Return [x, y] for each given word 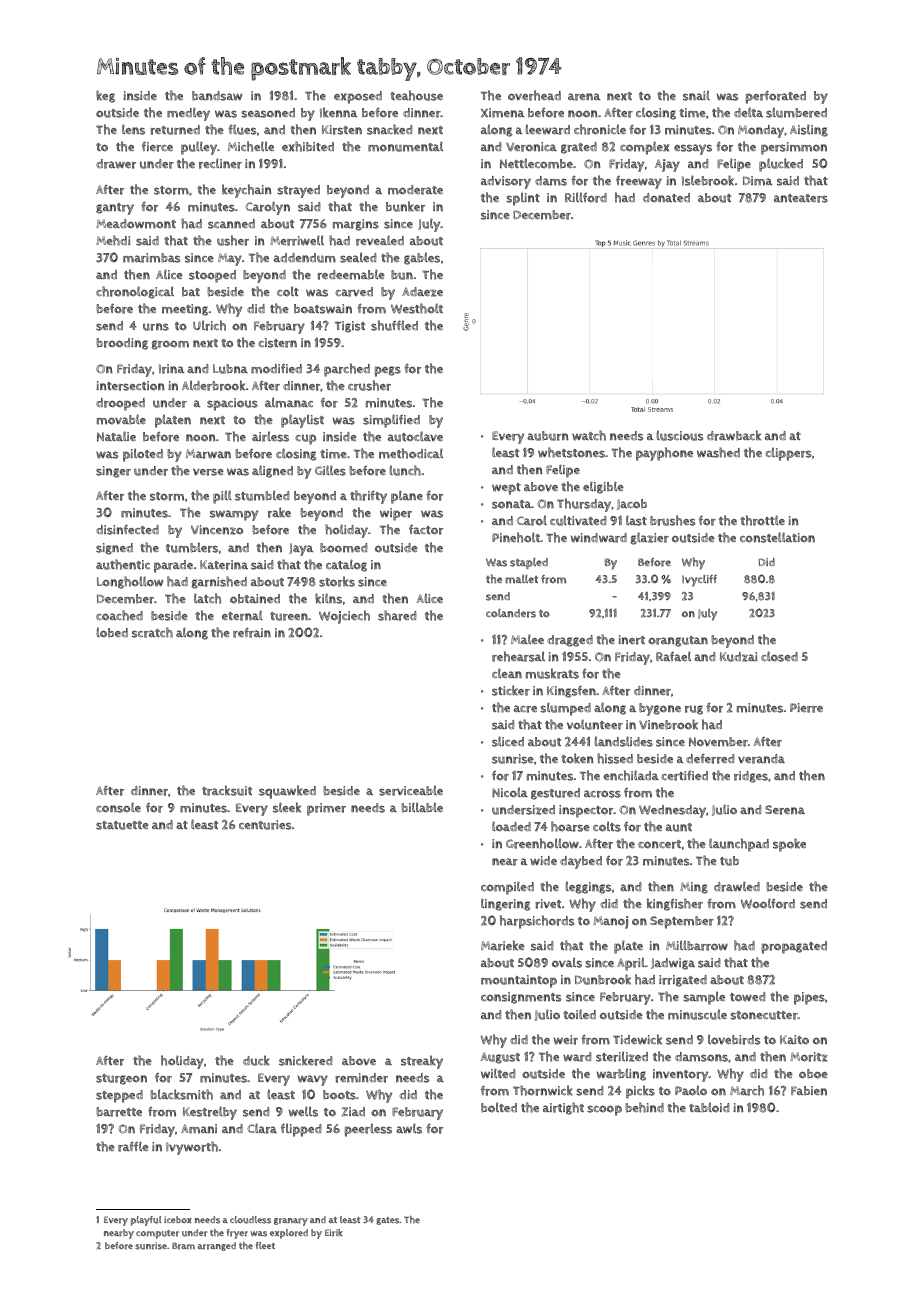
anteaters [801, 198]
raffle [133, 1146]
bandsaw [217, 96]
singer [113, 472]
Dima [758, 181]
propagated [794, 947]
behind [644, 1107]
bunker [405, 206]
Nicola [510, 792]
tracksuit [227, 790]
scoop [604, 1110]
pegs [387, 371]
